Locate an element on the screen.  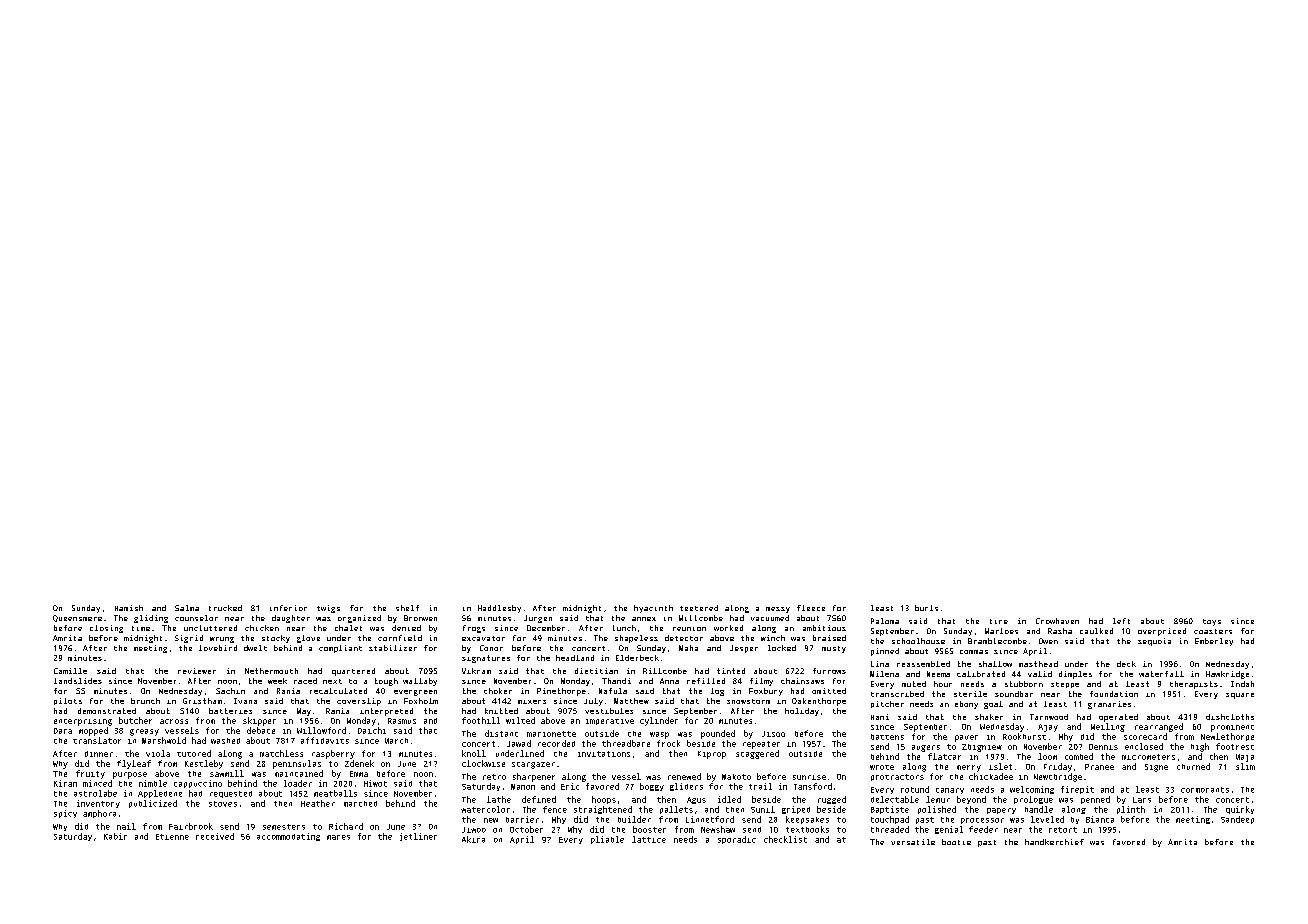
staggered is located at coordinates (757, 754).
